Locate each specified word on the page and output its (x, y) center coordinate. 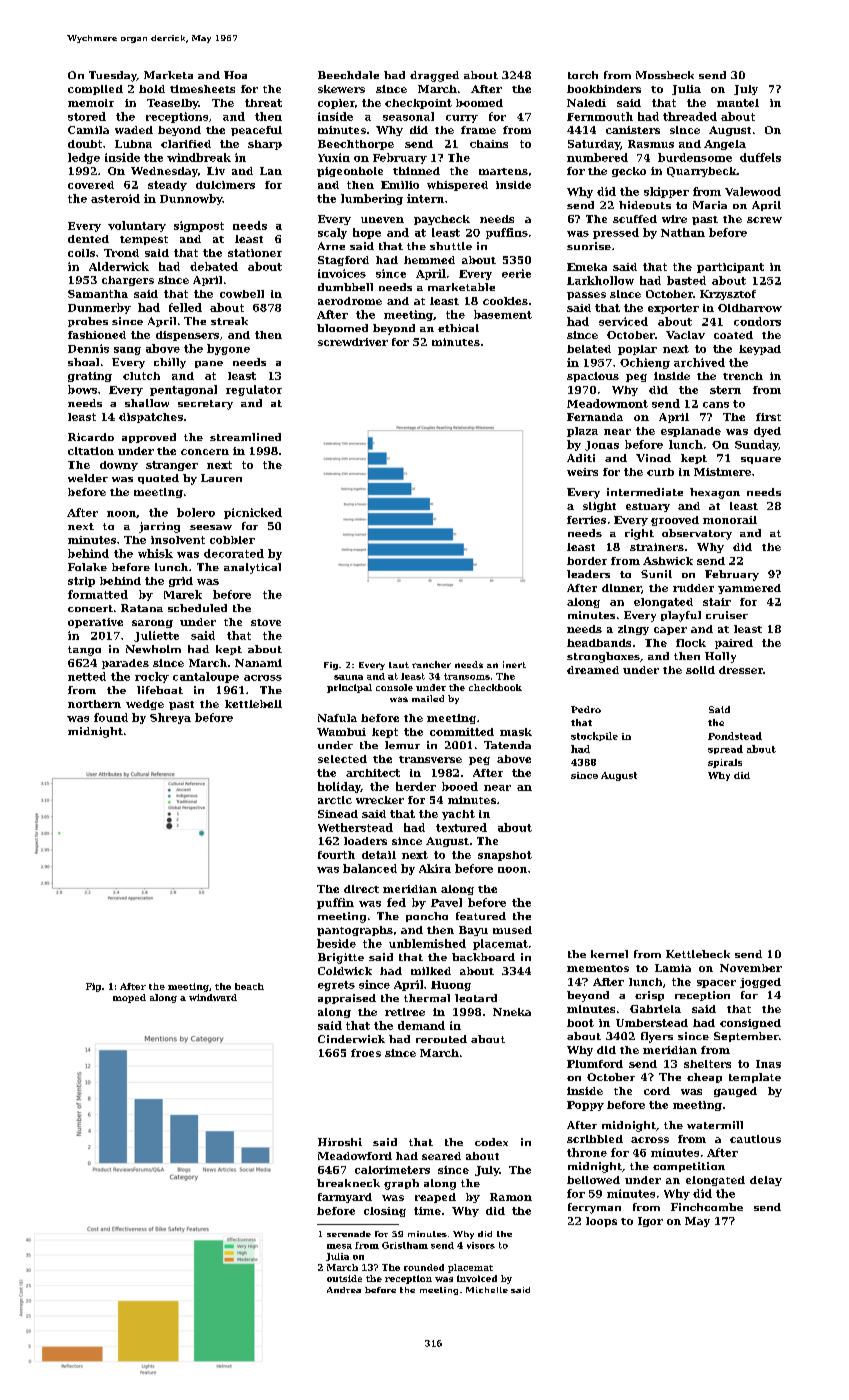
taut (399, 665)
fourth (336, 855)
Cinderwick (351, 1039)
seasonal (408, 116)
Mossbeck (665, 75)
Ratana (142, 608)
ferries (586, 520)
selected (342, 759)
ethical (458, 328)
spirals (725, 763)
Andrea (344, 1290)
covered (91, 185)
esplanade (691, 432)
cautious (755, 1139)
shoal (83, 362)
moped (129, 998)
